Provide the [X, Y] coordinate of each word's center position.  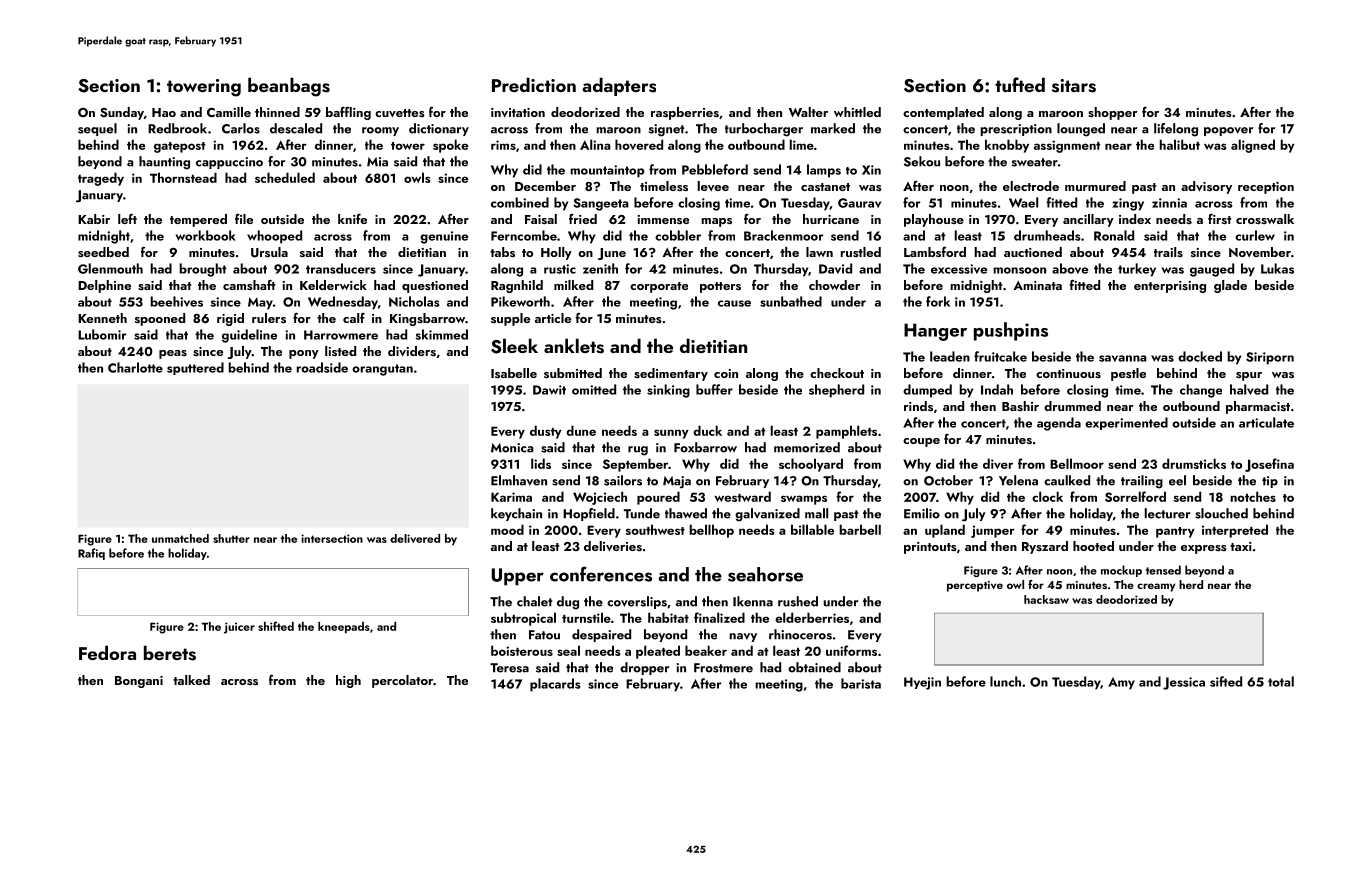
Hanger [935, 332]
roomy [380, 131]
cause [734, 303]
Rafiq [91, 554]
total [1281, 681]
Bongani [139, 682]
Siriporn [1270, 358]
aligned [1253, 146]
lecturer [1167, 513]
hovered [639, 144]
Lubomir [102, 334]
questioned [435, 286]
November [1260, 252]
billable [812, 529]
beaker [706, 650]
